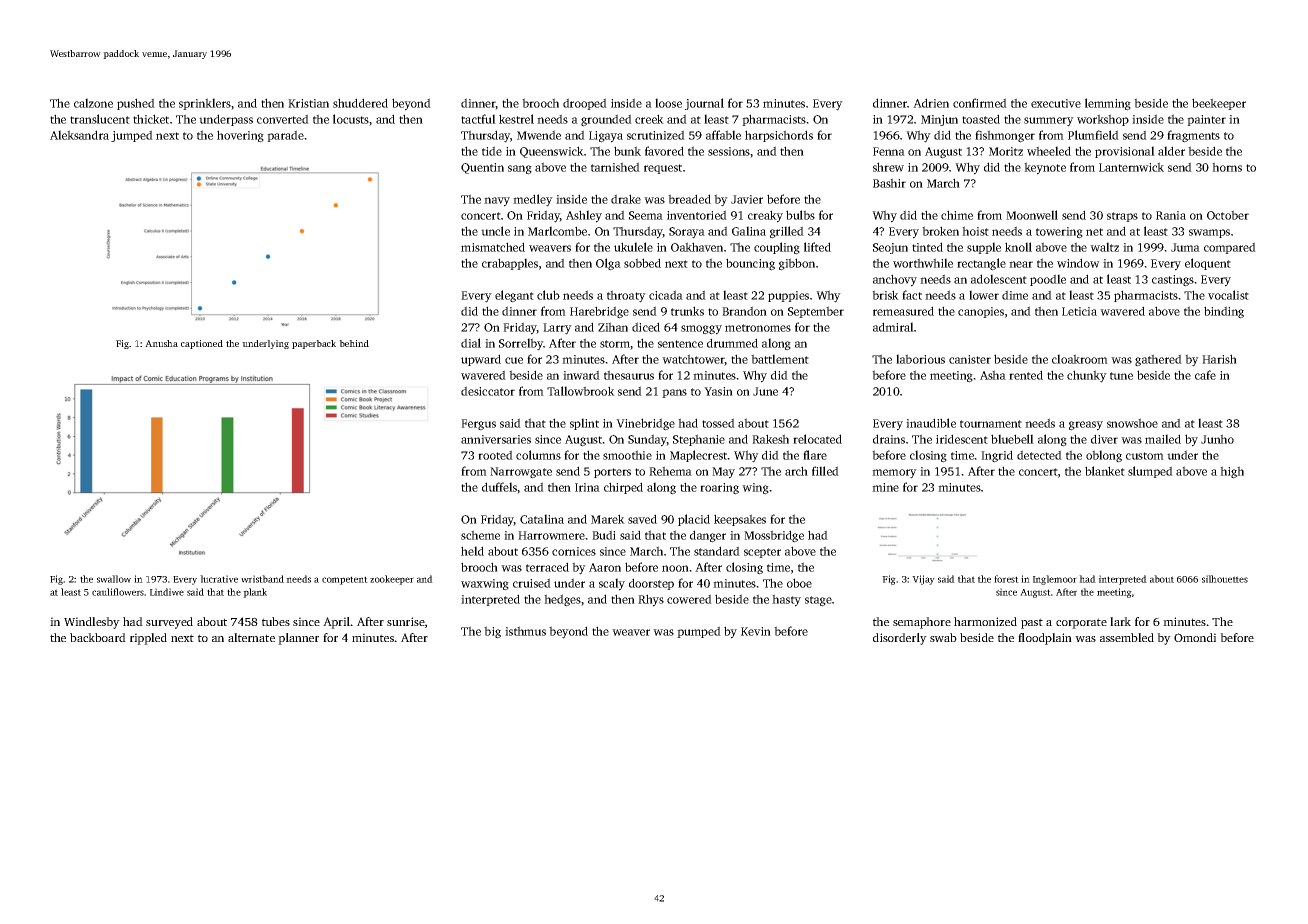 This image has width=1308, height=924. Describe the element at coordinates (314, 344) in the image. I see `paperback` at that location.
